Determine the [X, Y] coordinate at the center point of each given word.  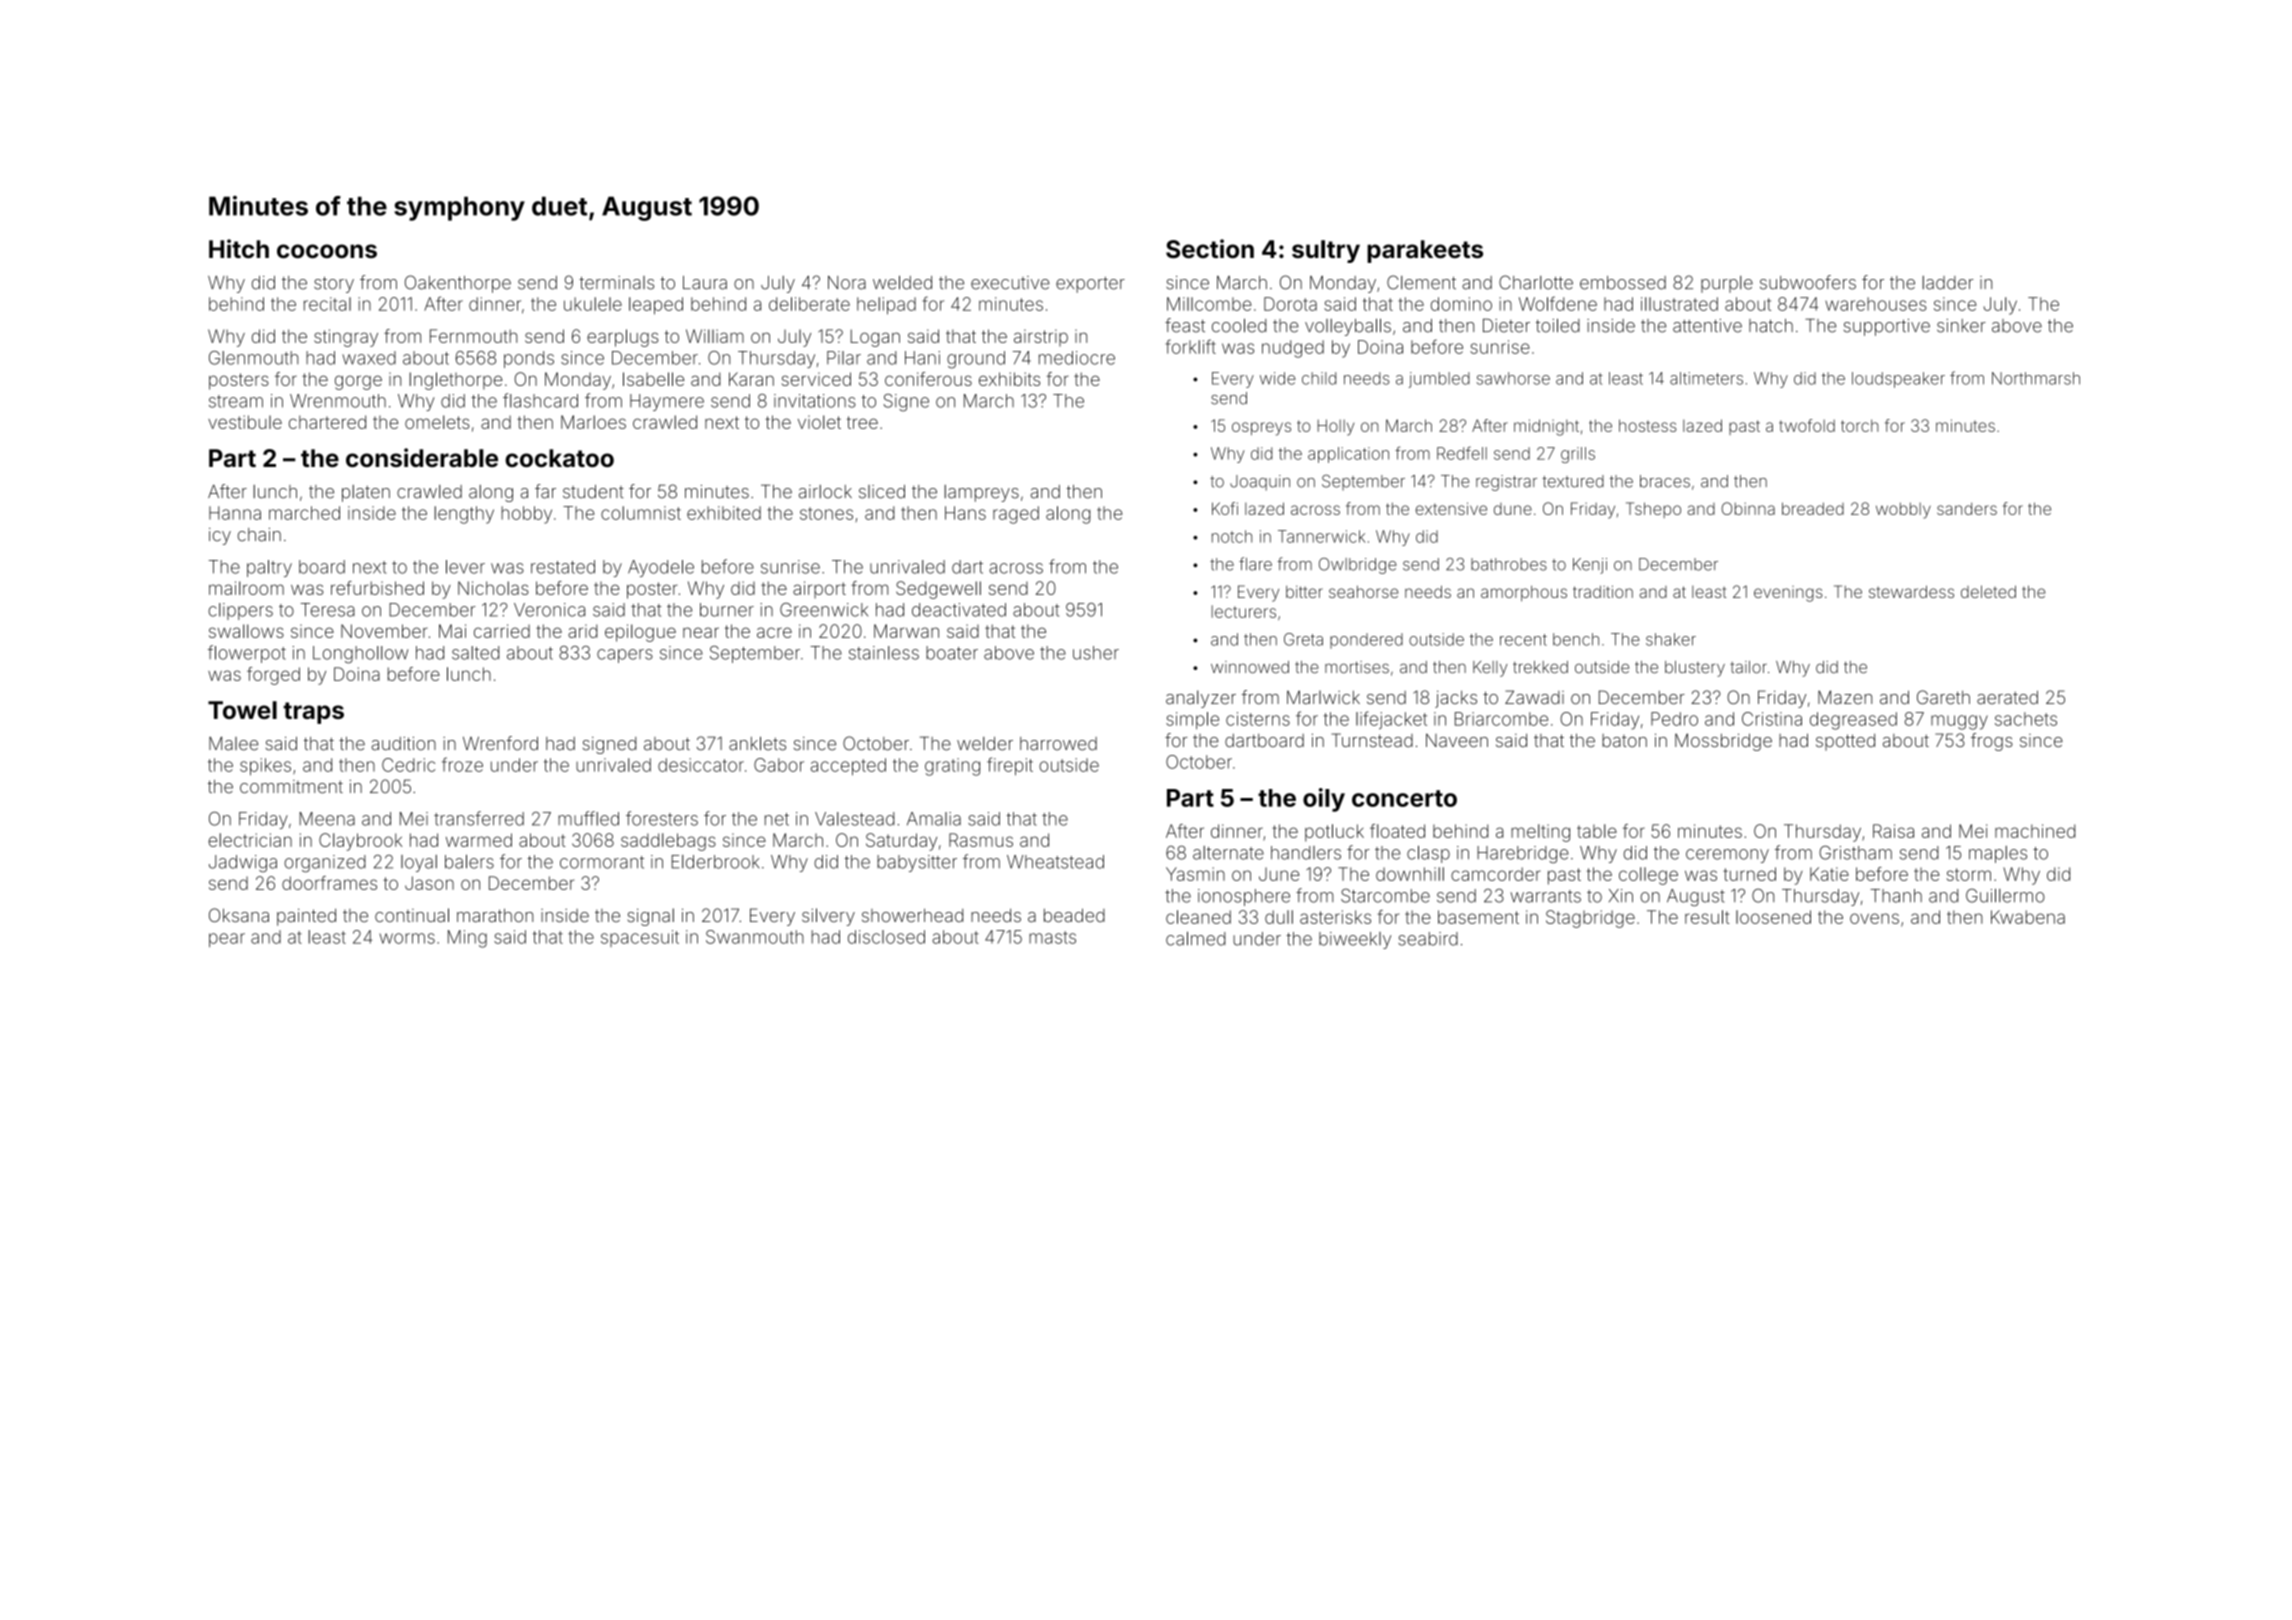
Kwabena [2028, 917]
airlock [825, 492]
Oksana [239, 915]
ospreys [1261, 429]
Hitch [239, 248]
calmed [1195, 938]
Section [1210, 248]
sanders [1967, 509]
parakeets [1425, 251]
